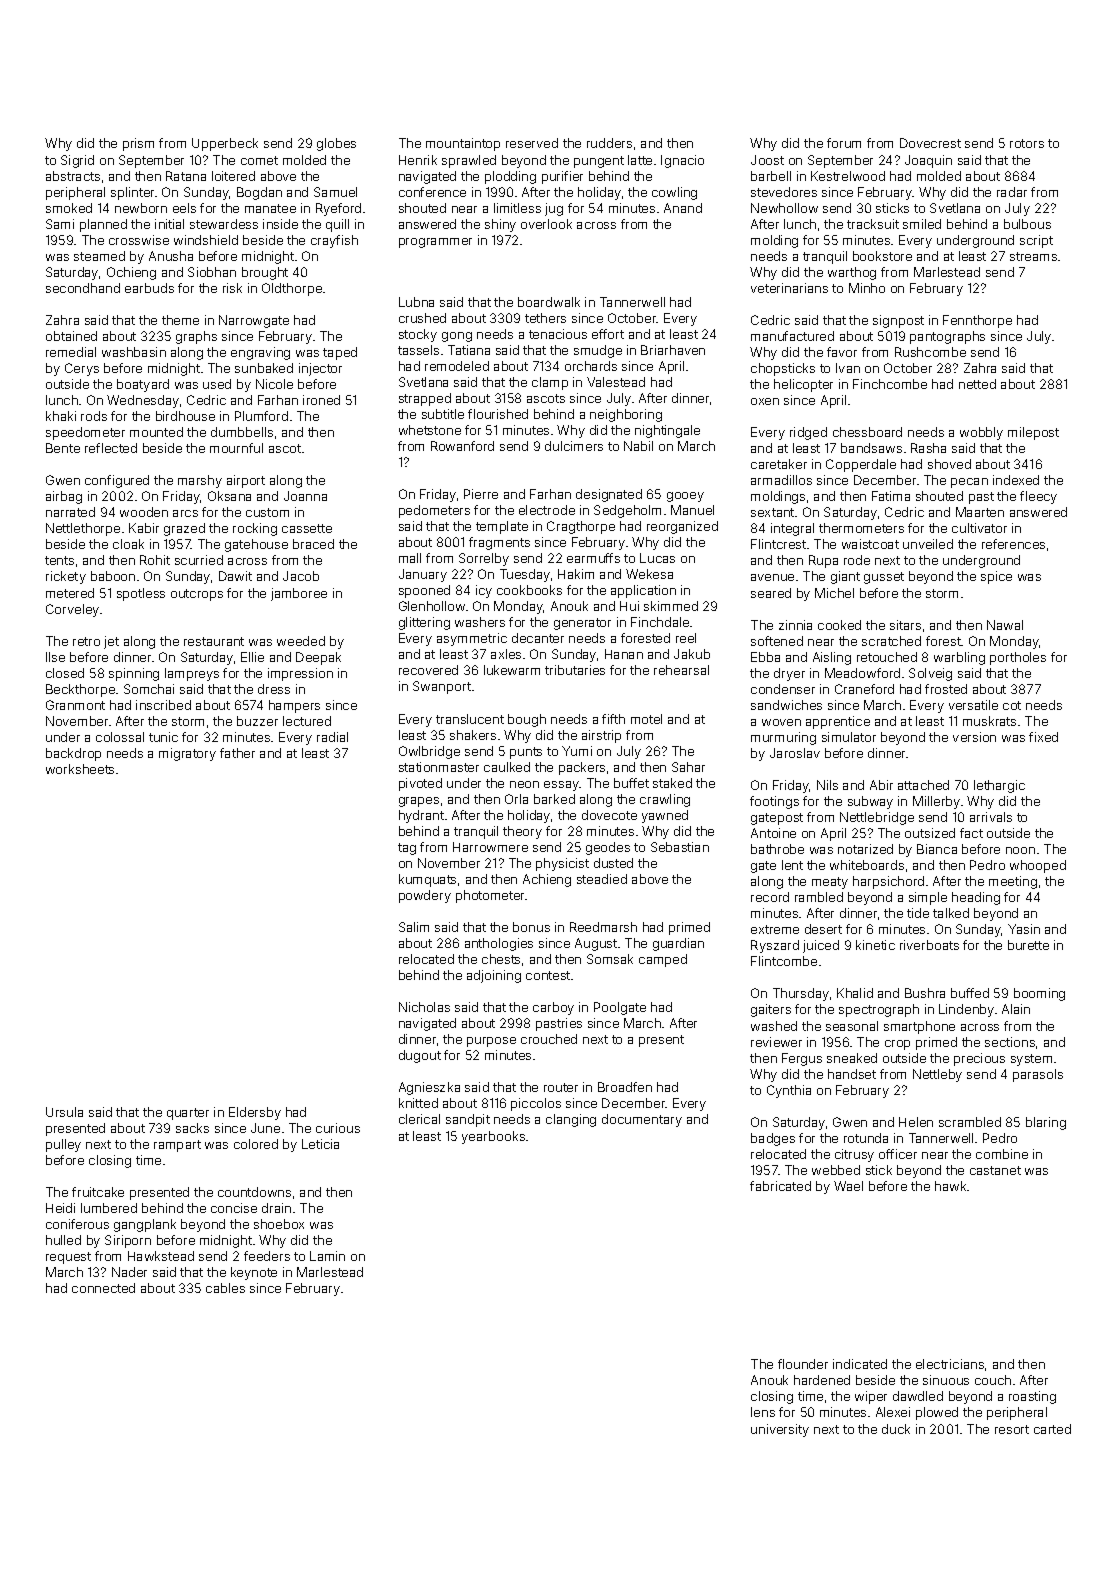  Describe the element at coordinates (1038, 866) in the page. I see `whooped` at that location.
